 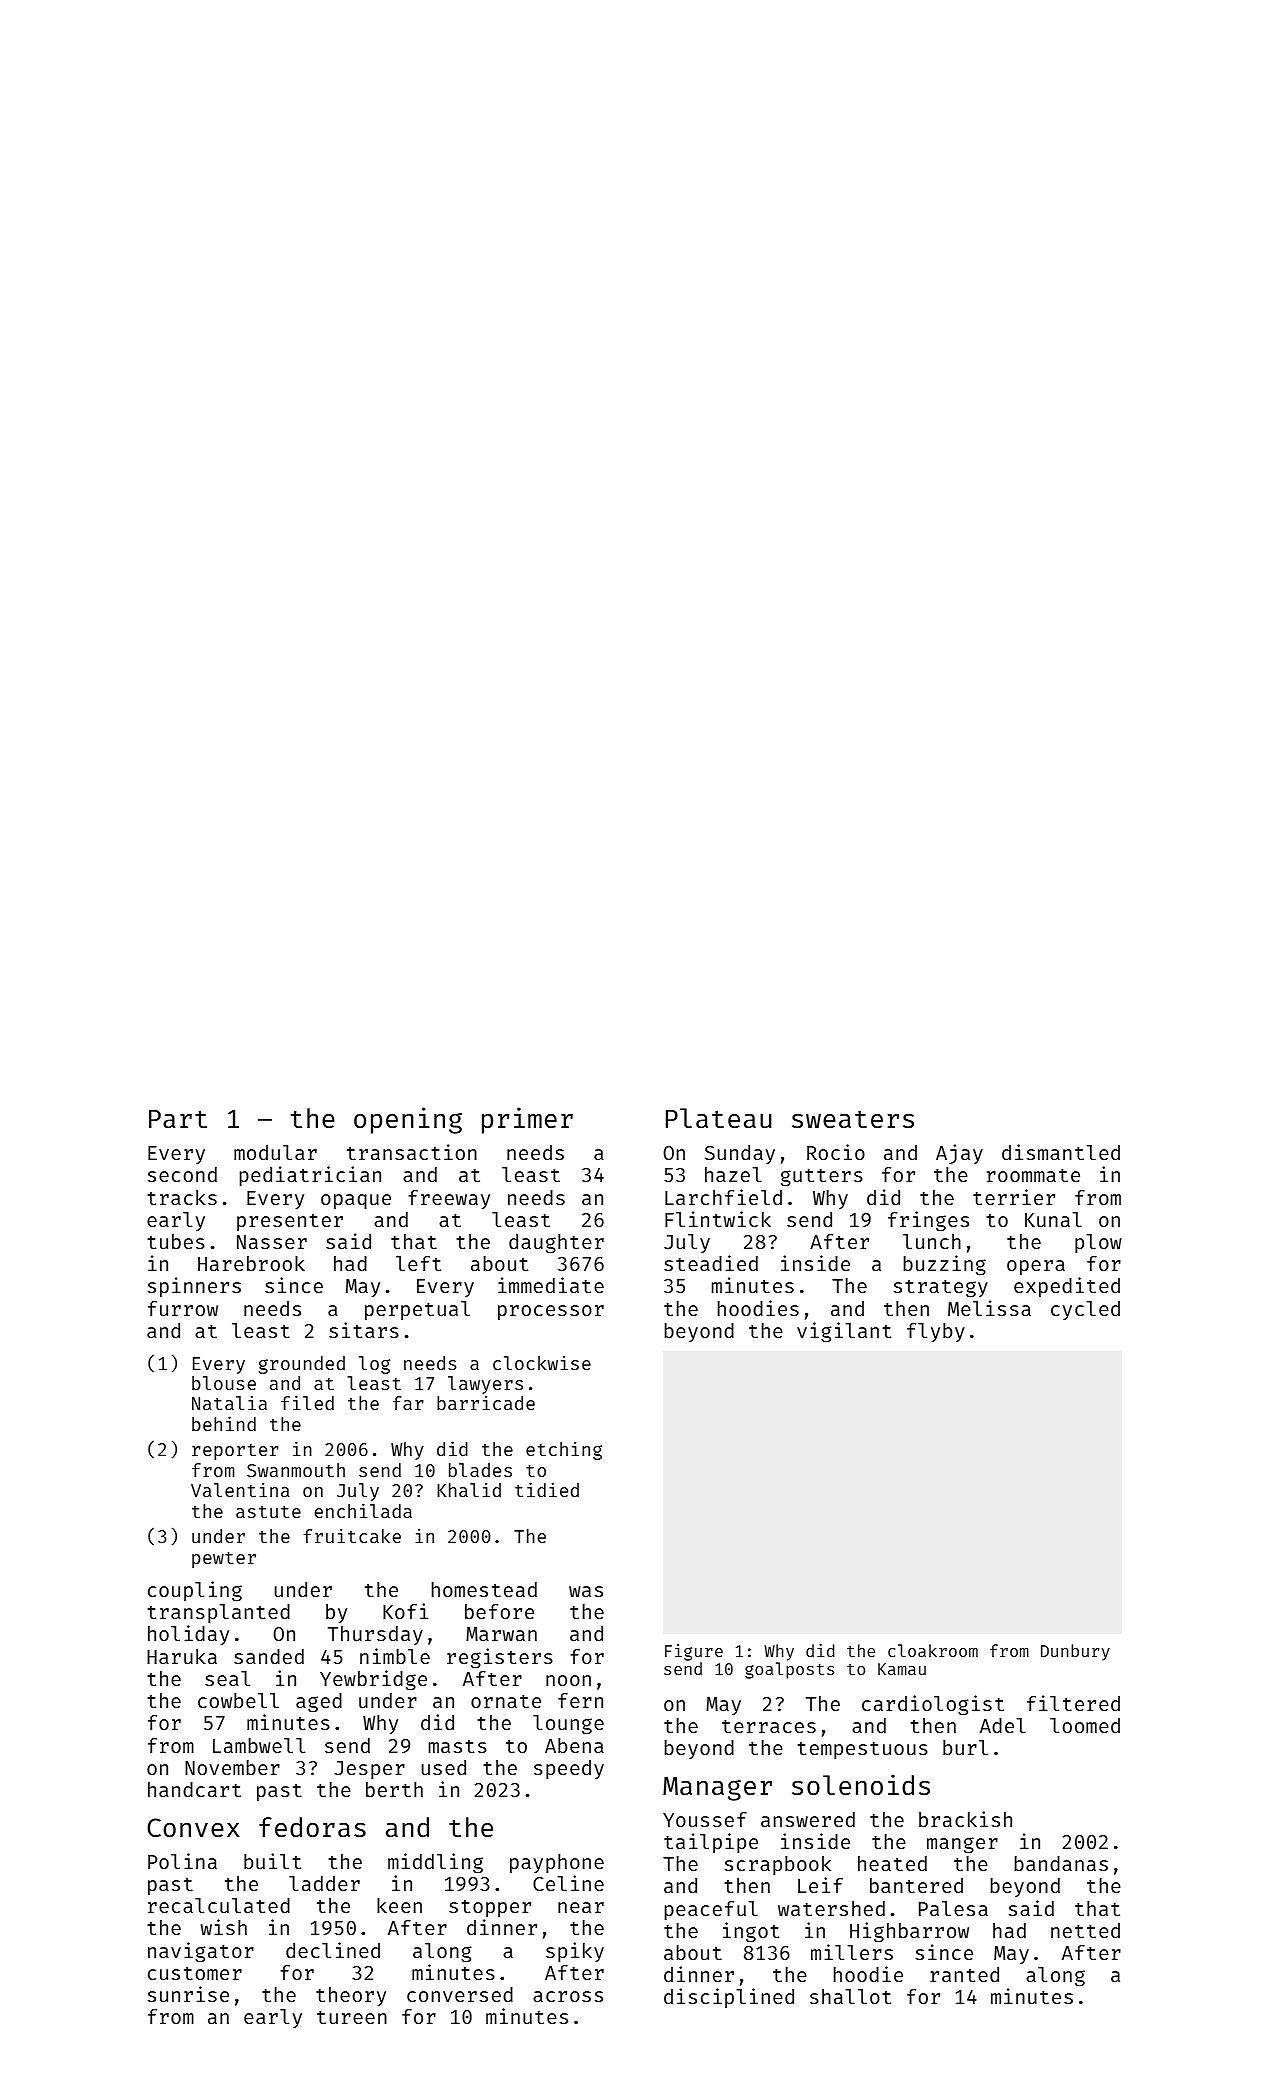 I want to click on etching, so click(x=564, y=1451).
